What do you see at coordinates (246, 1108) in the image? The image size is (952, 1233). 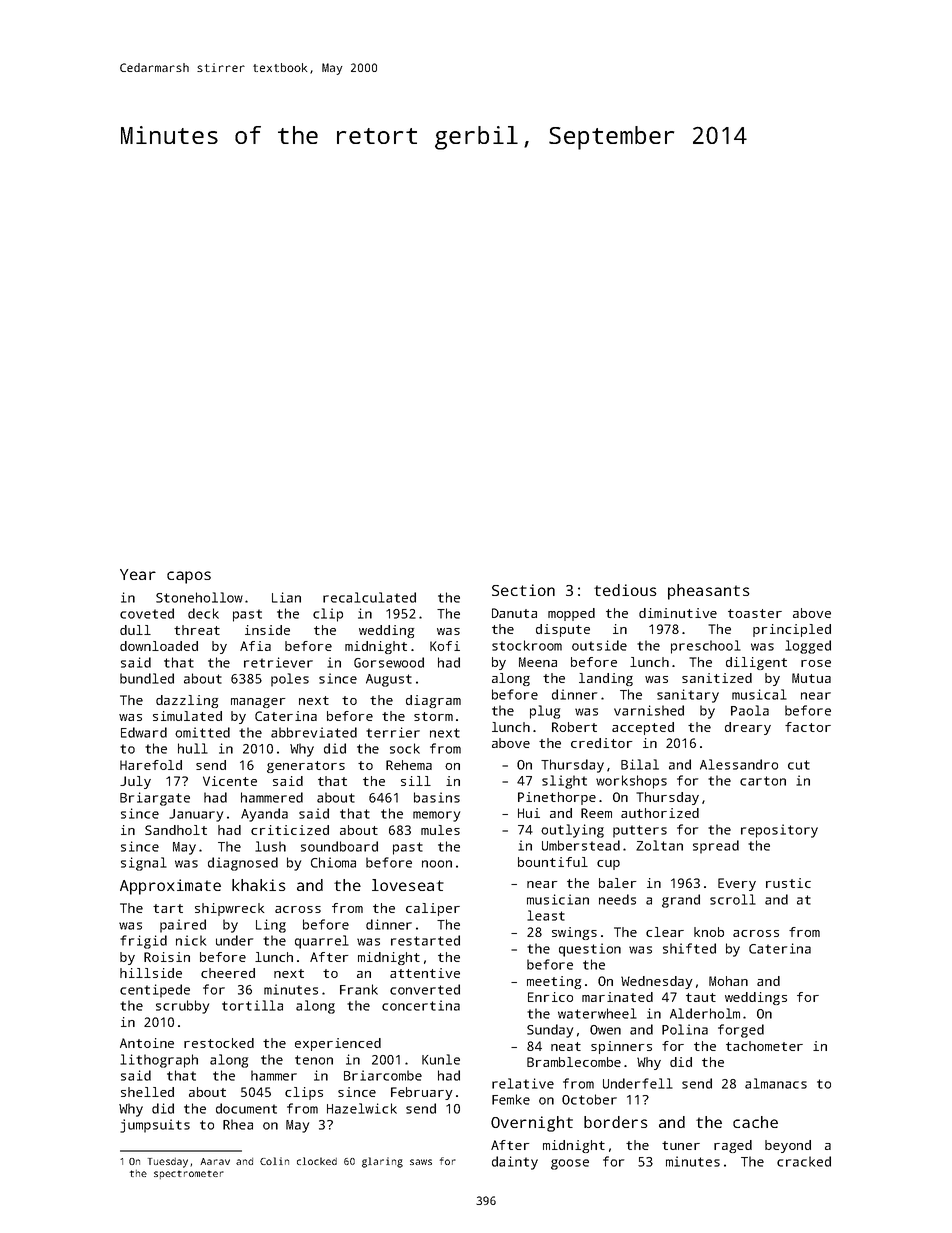 I see `document` at bounding box center [246, 1108].
